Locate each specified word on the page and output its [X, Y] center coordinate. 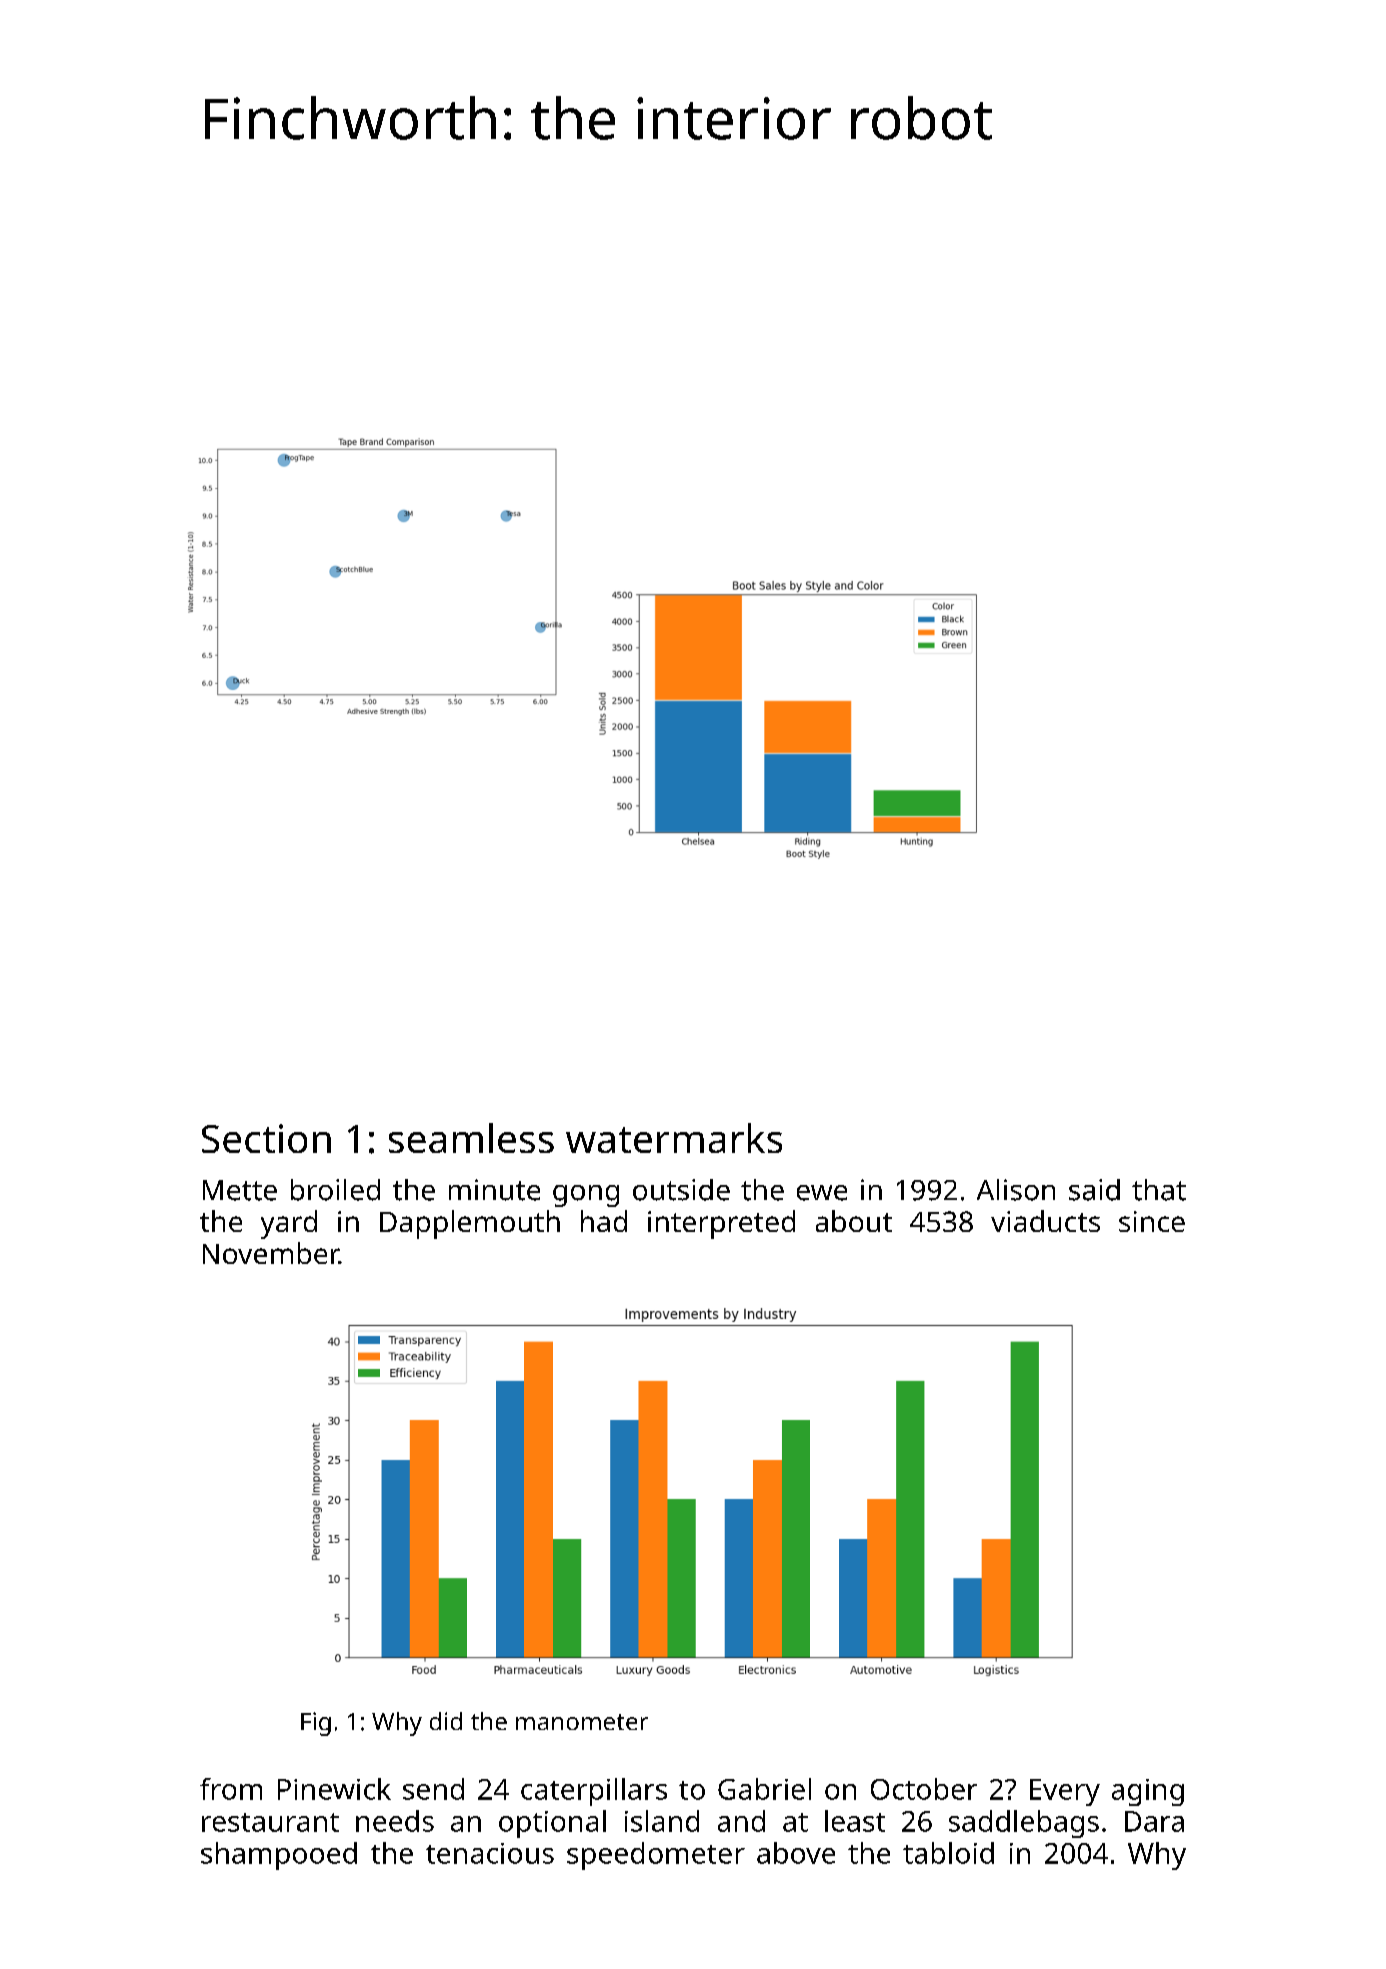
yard [289, 1224]
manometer [582, 1722]
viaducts [1045, 1221]
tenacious [490, 1853]
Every [1065, 1792]
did [446, 1721]
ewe [822, 1193]
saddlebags [1024, 1824]
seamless [471, 1138]
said [1094, 1190]
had [604, 1221]
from [231, 1789]
